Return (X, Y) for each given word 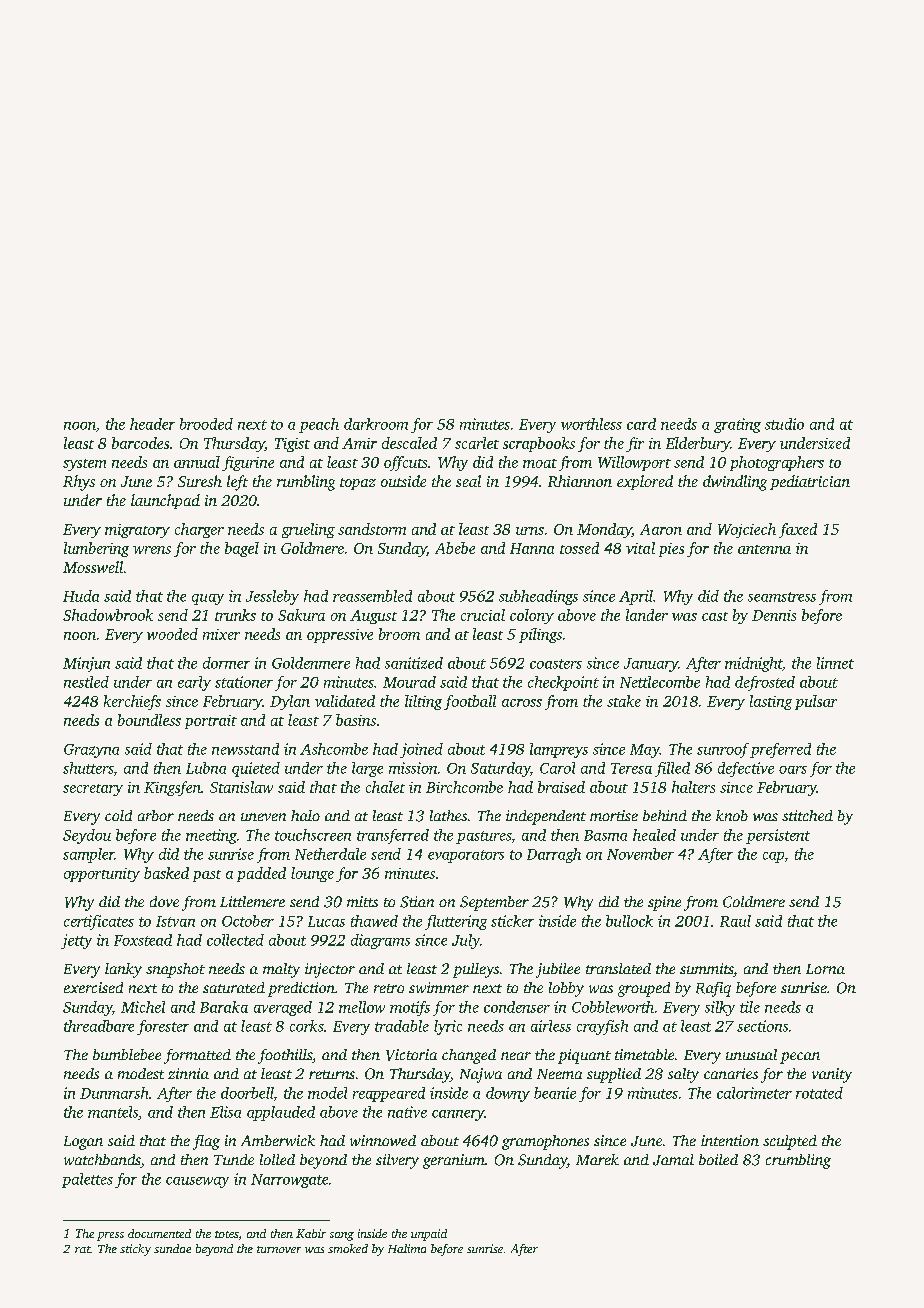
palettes (87, 1180)
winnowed (383, 1140)
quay (208, 599)
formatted (197, 1056)
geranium (454, 1161)
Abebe (455, 548)
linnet (835, 663)
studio (784, 424)
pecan (800, 1058)
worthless (591, 424)
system (84, 465)
